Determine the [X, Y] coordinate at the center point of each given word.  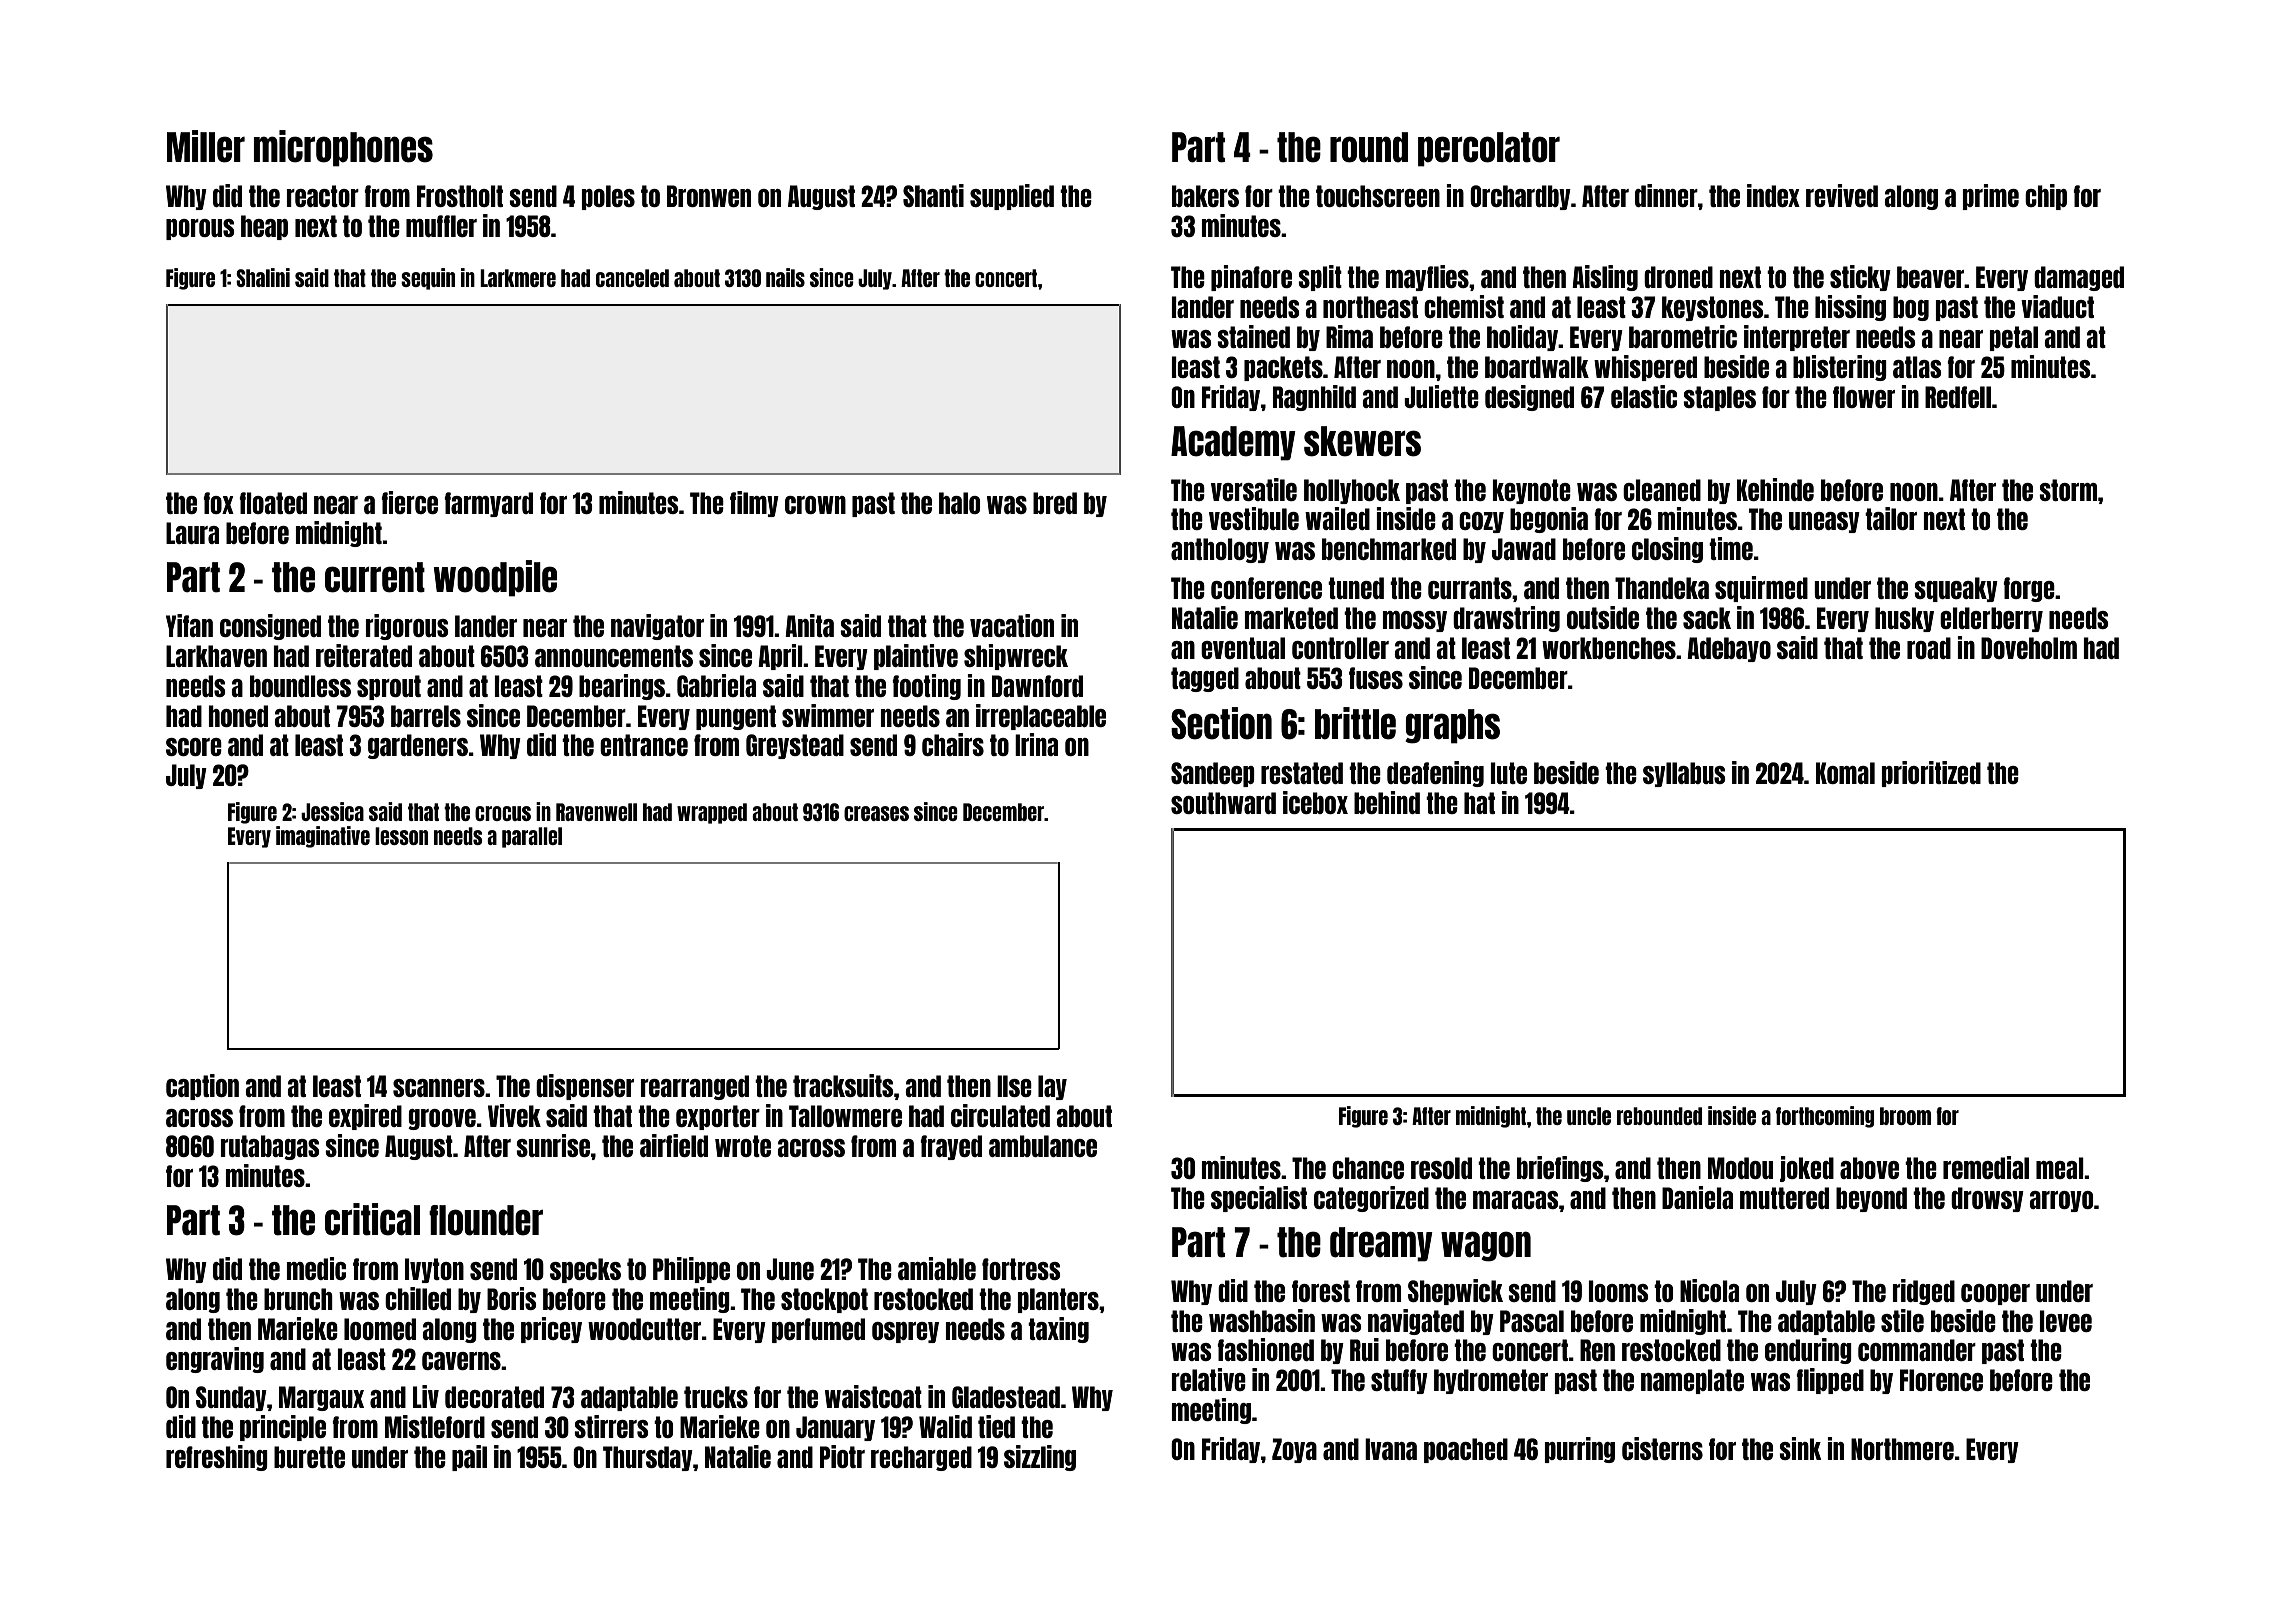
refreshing [217, 1458]
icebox [1315, 802]
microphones [343, 148]
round [1369, 147]
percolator [1489, 149]
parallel [532, 837]
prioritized [1931, 774]
